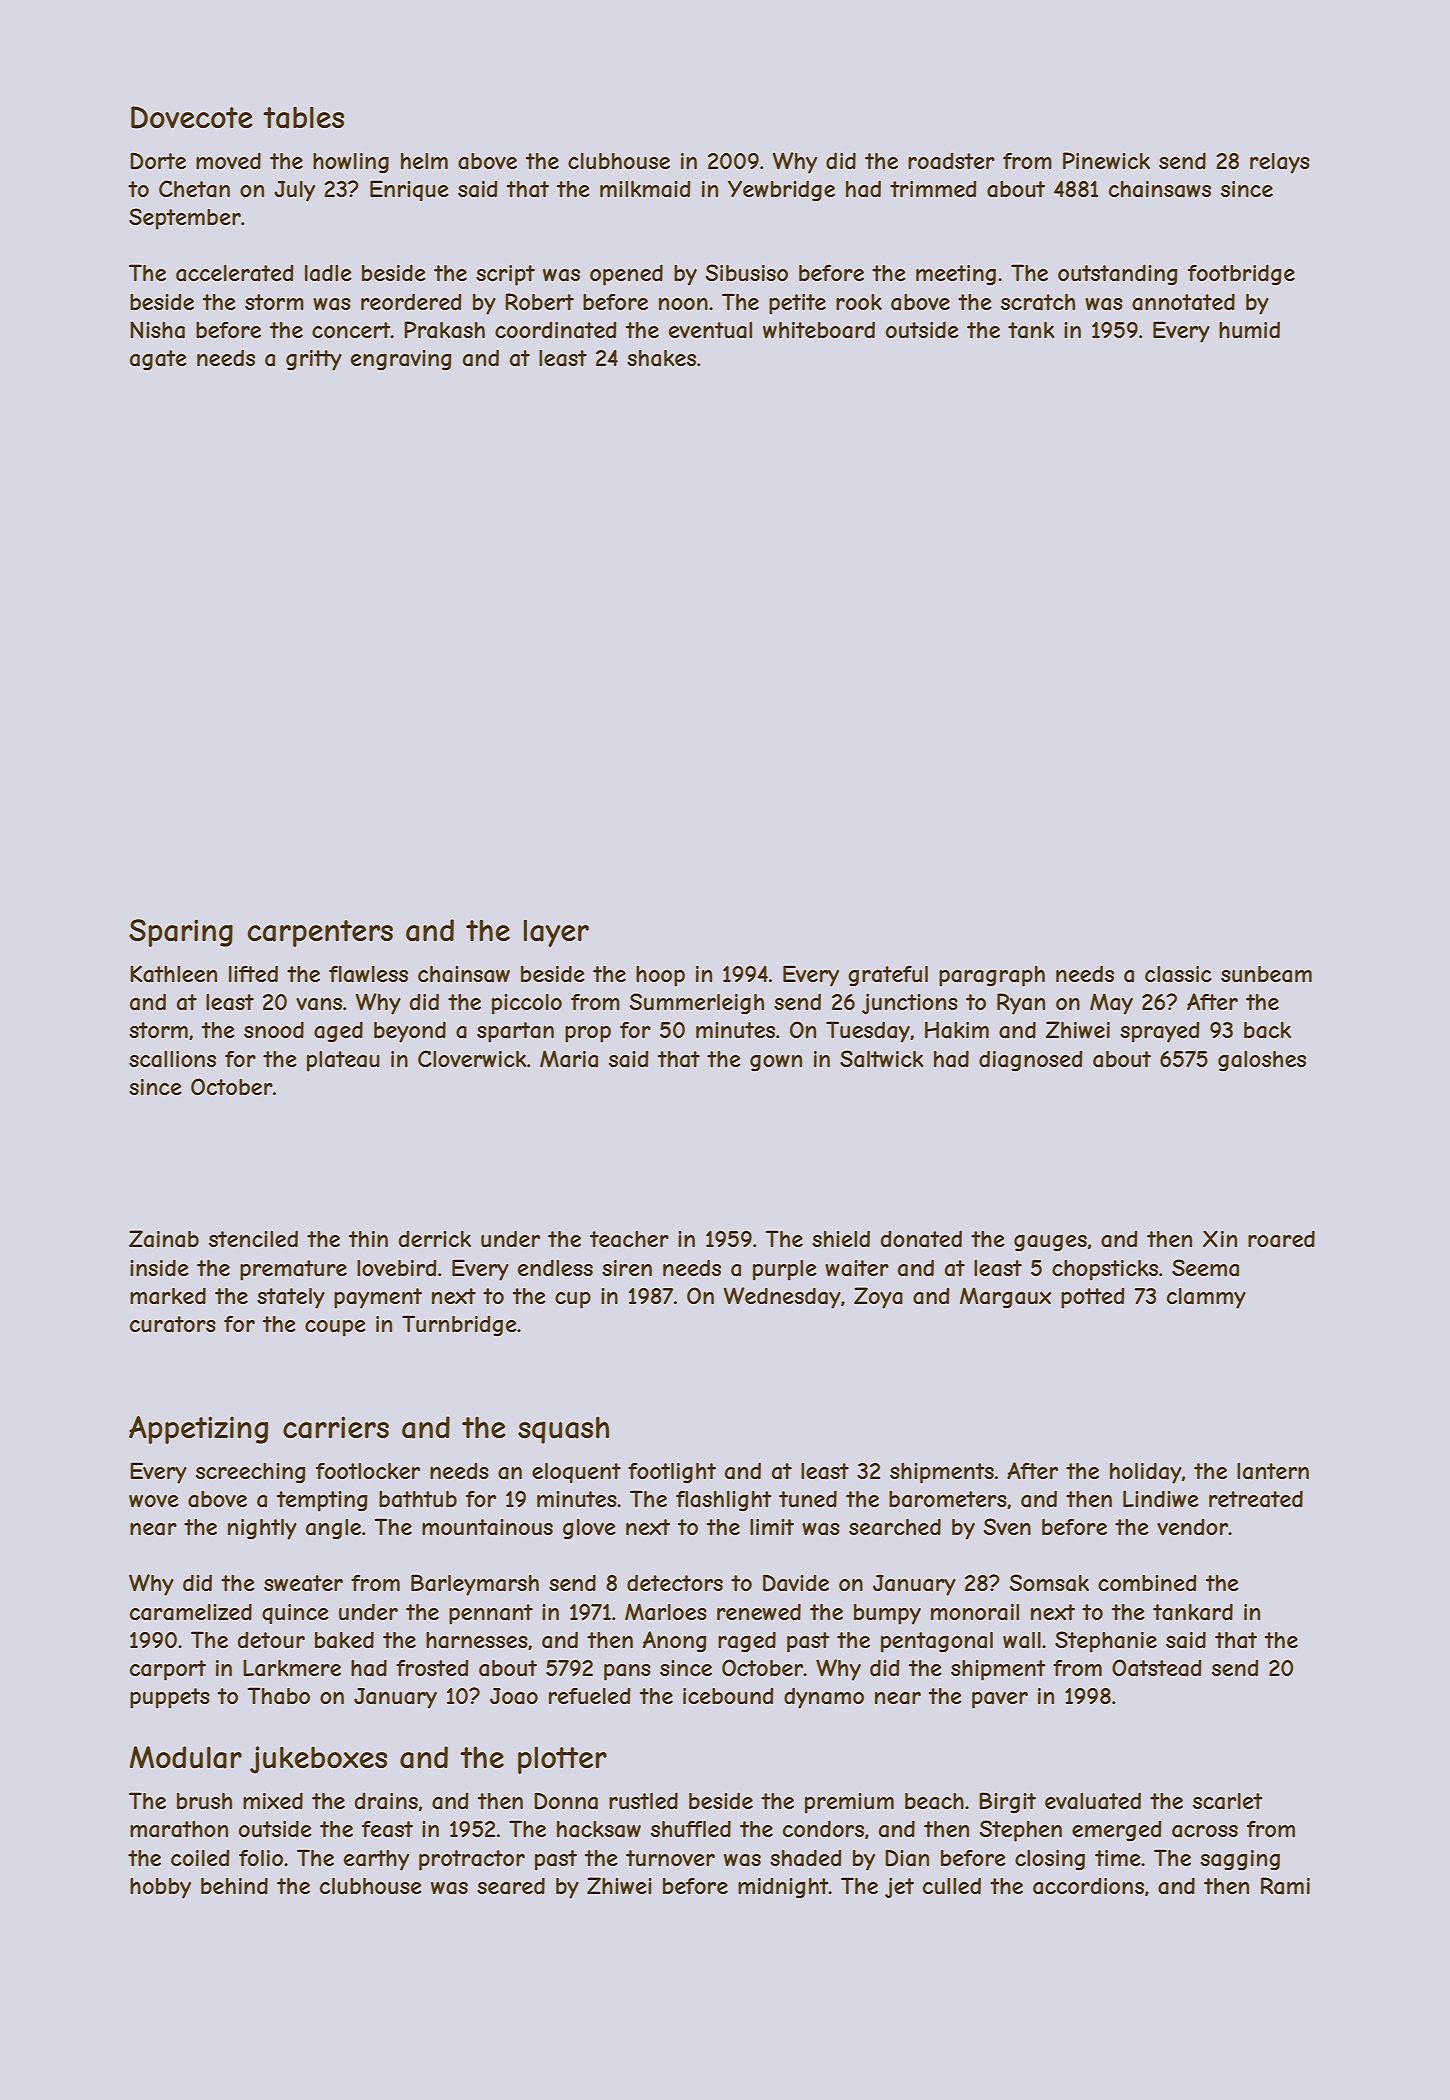  I want to click on jet, so click(899, 1887).
